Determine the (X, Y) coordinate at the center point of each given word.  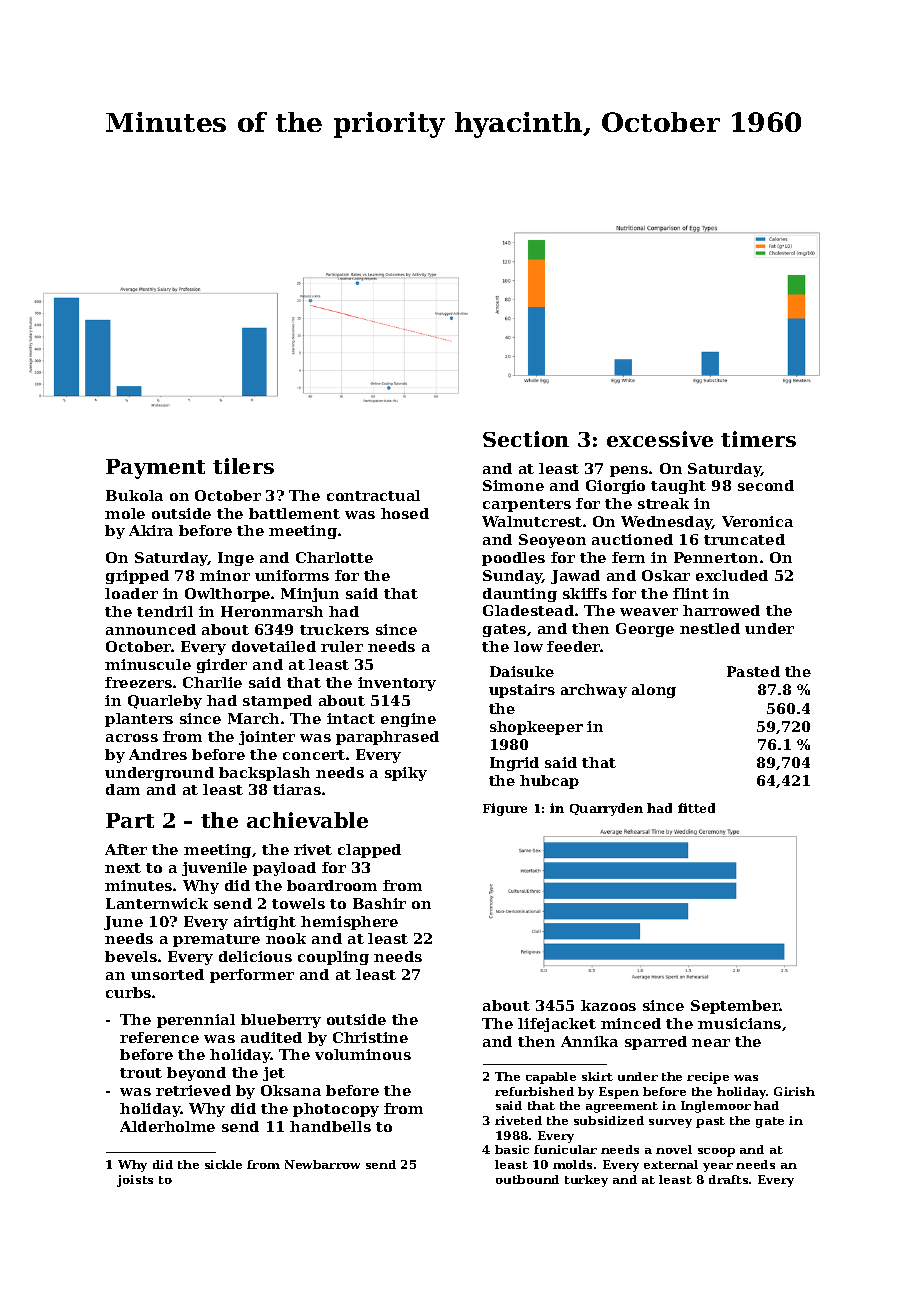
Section (526, 439)
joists (135, 1181)
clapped (369, 851)
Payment (155, 469)
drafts (728, 1179)
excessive (660, 439)
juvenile (214, 869)
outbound (527, 1179)
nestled (710, 628)
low (528, 646)
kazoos (608, 1005)
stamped (277, 702)
